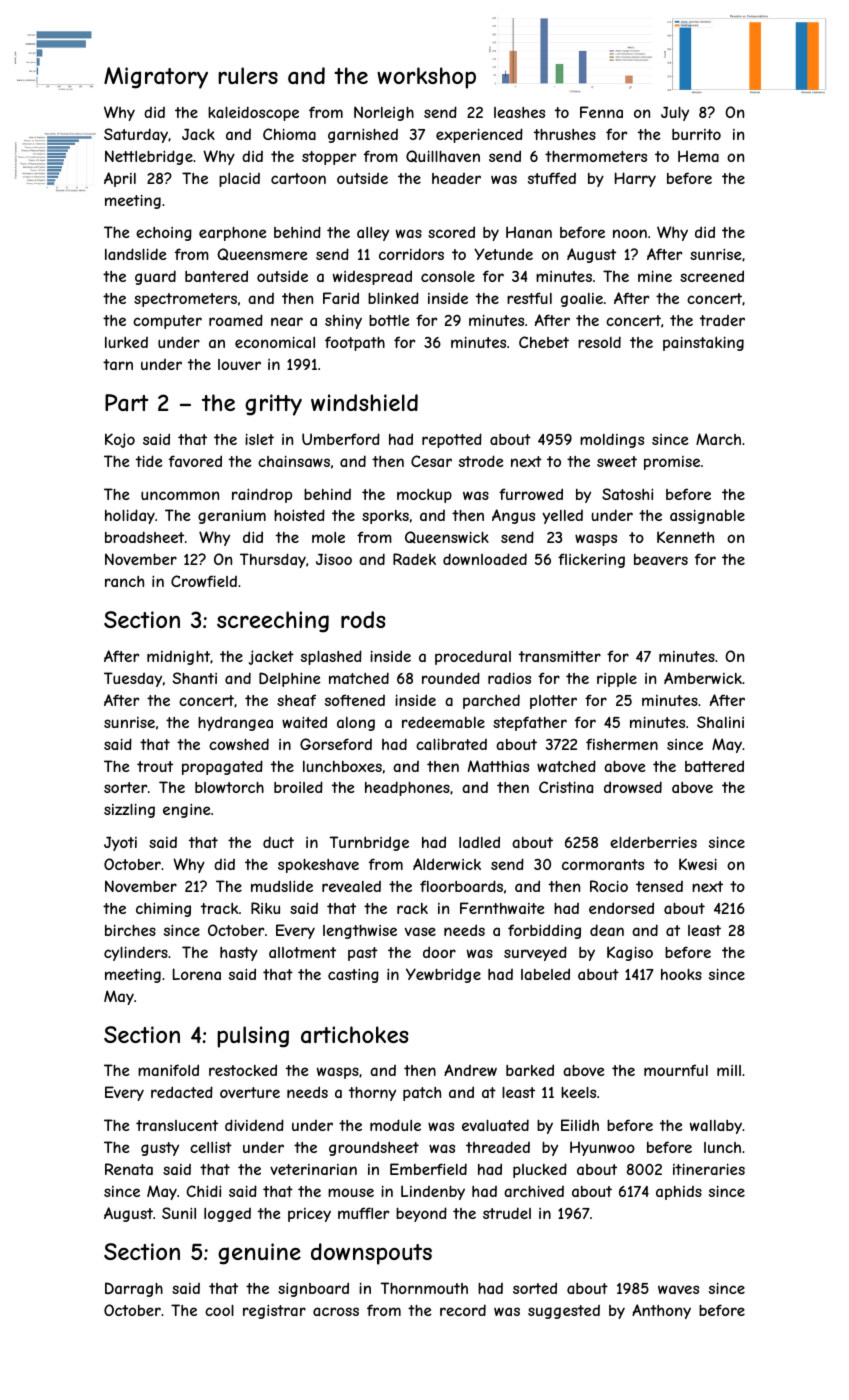 Image resolution: width=849 pixels, height=1400 pixels. What do you see at coordinates (156, 78) in the image?
I see `Migratory` at bounding box center [156, 78].
